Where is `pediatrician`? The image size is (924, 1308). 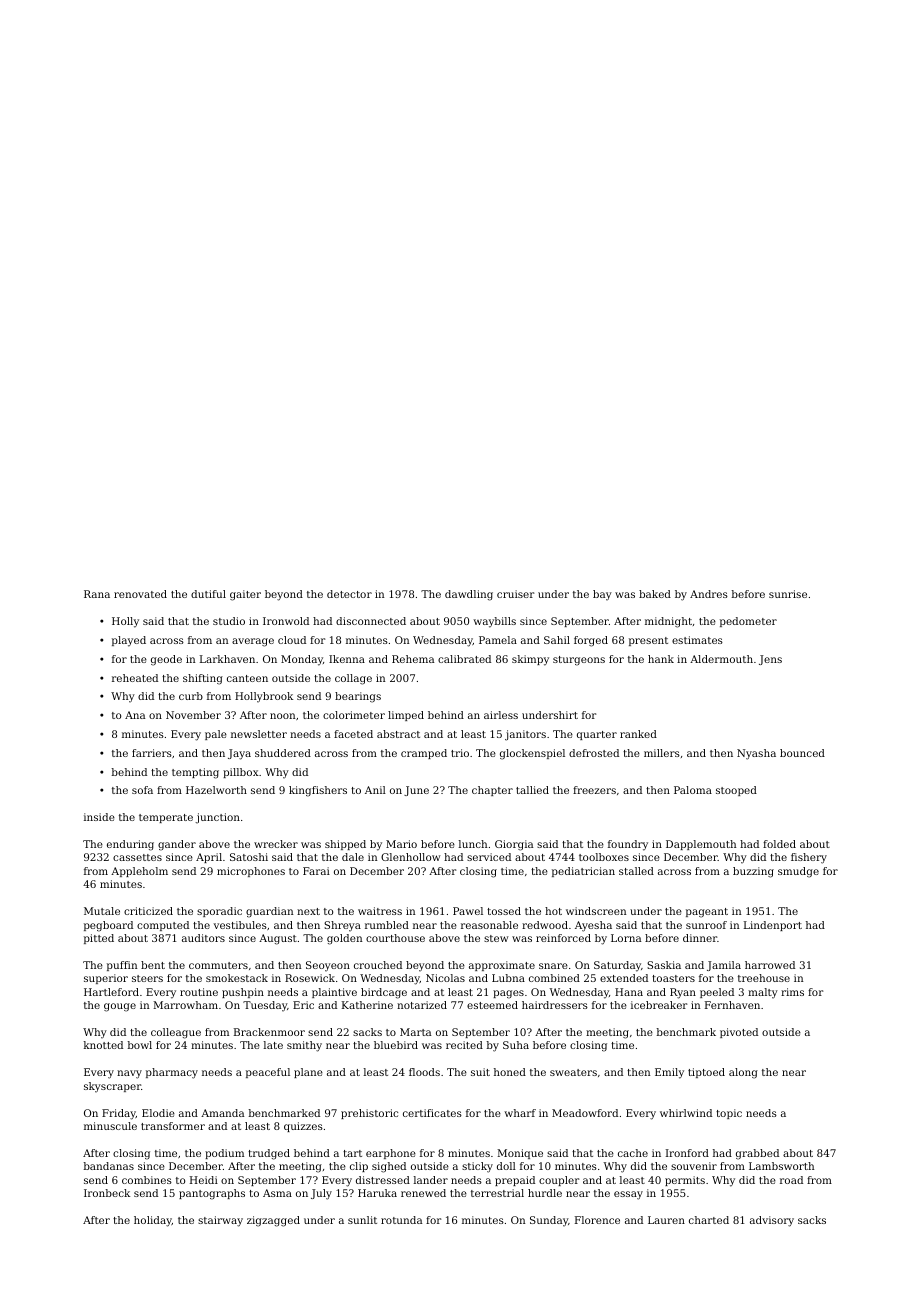
pediatrician is located at coordinates (583, 872).
